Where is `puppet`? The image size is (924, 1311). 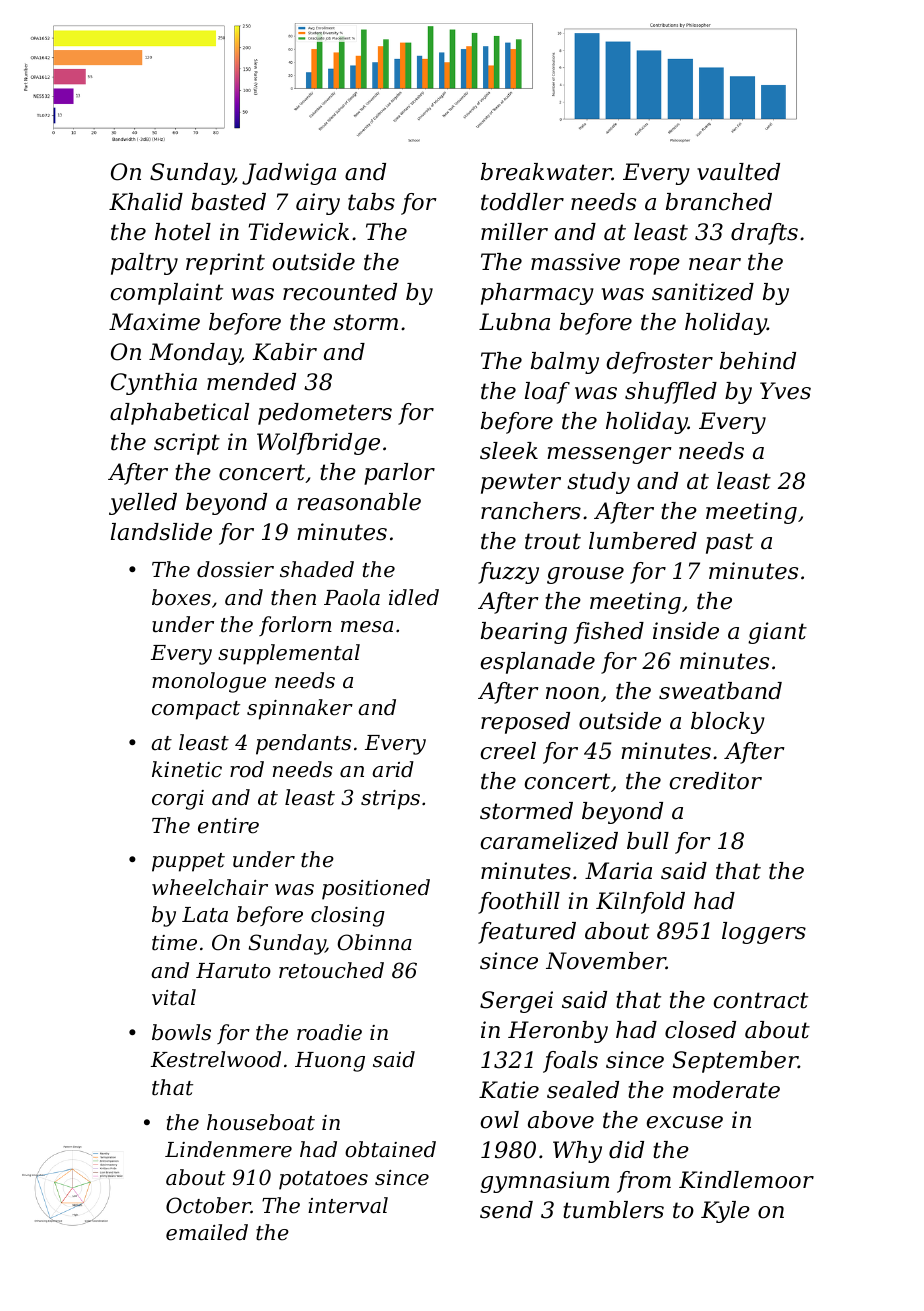
puppet is located at coordinates (188, 862).
